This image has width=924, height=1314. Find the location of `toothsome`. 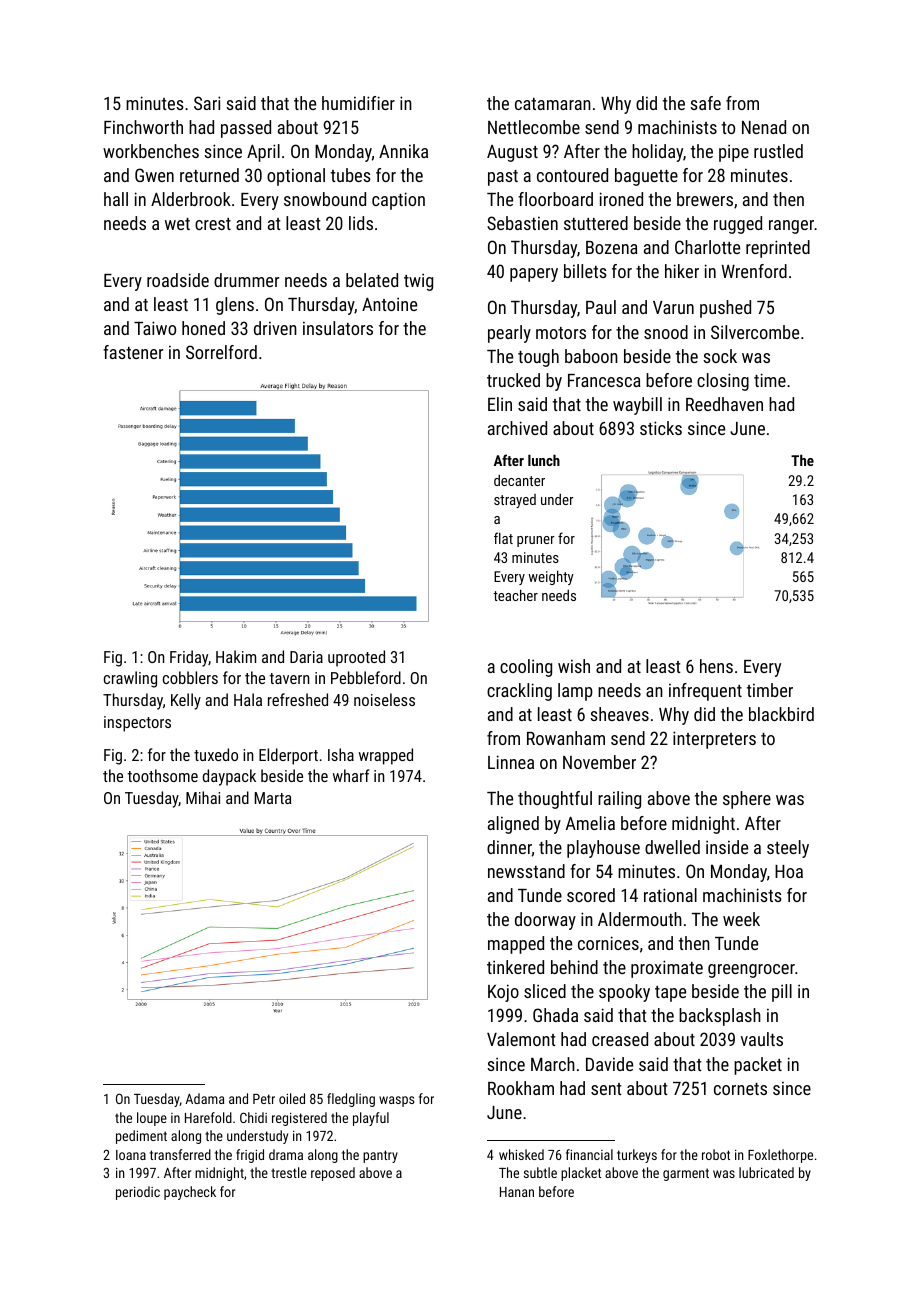

toothsome is located at coordinates (162, 775).
